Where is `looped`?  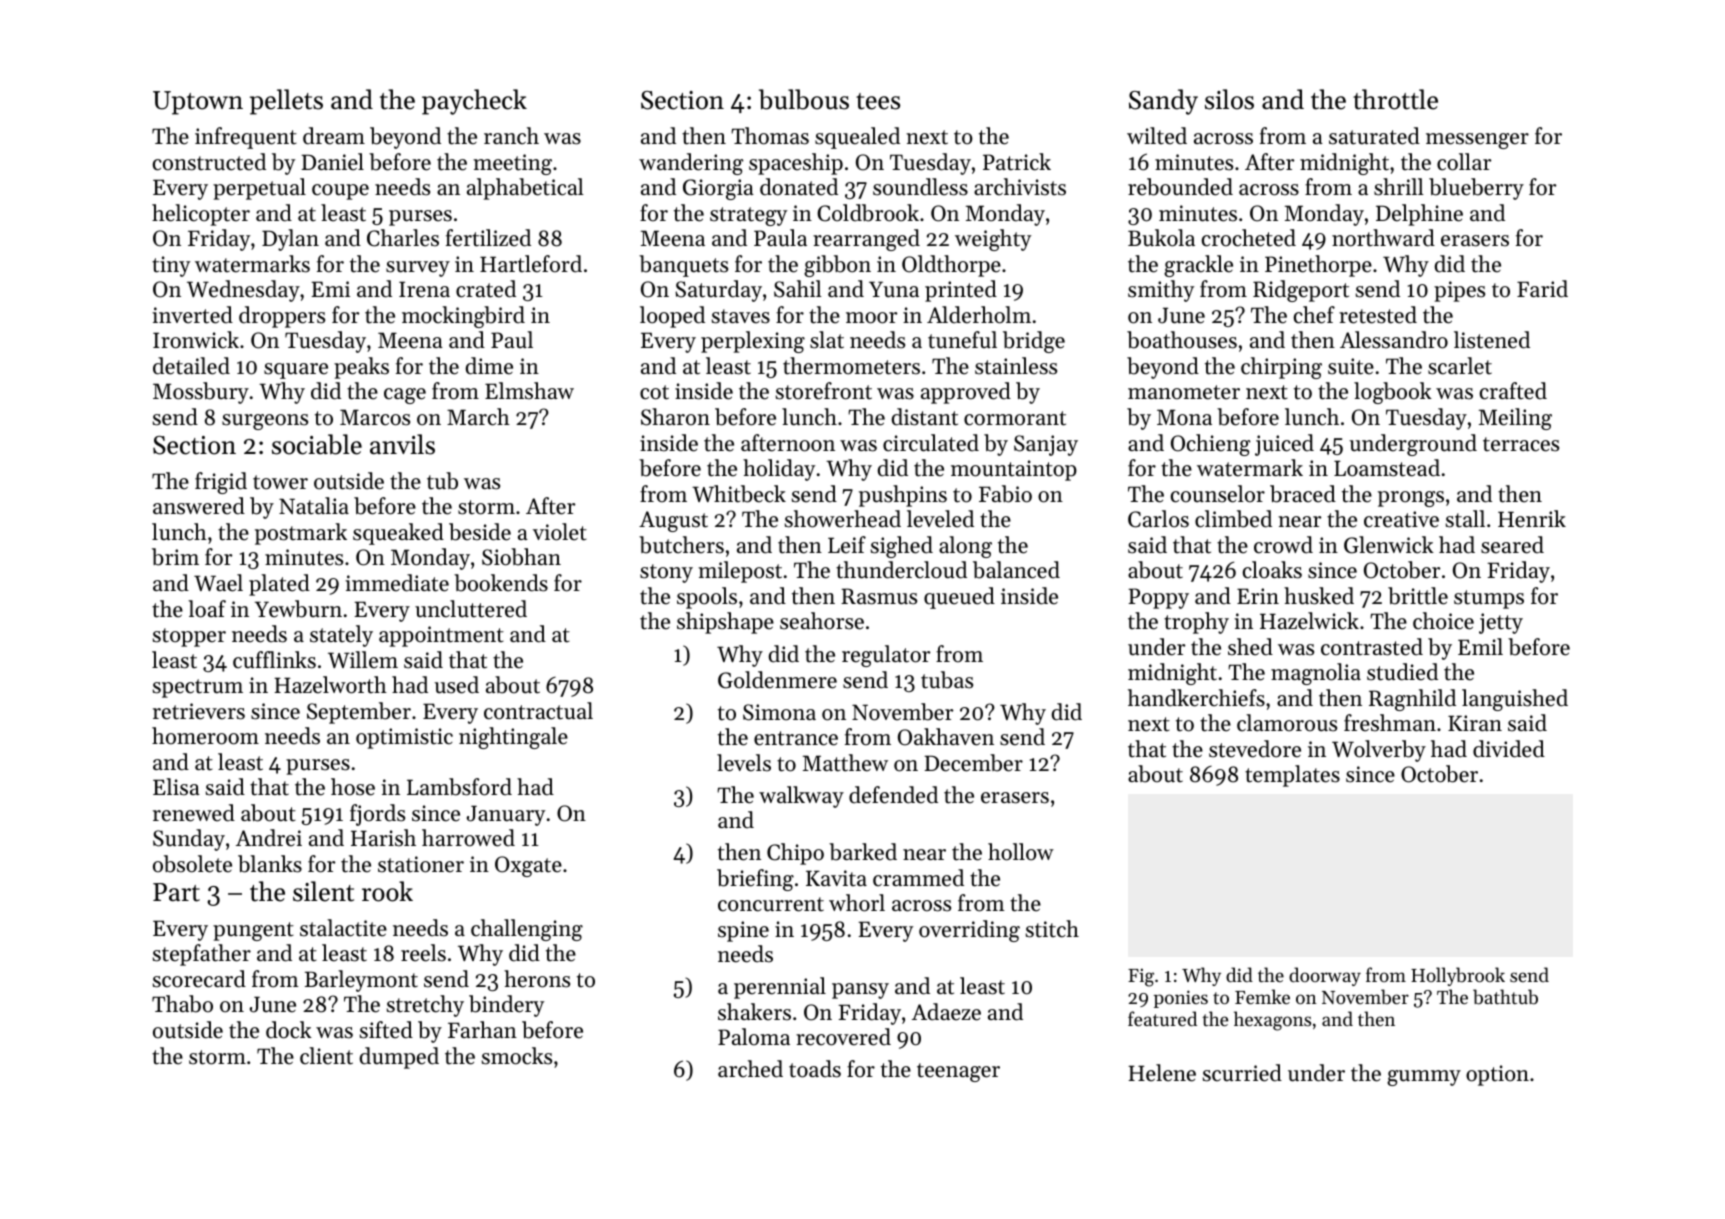
looped is located at coordinates (672, 317).
